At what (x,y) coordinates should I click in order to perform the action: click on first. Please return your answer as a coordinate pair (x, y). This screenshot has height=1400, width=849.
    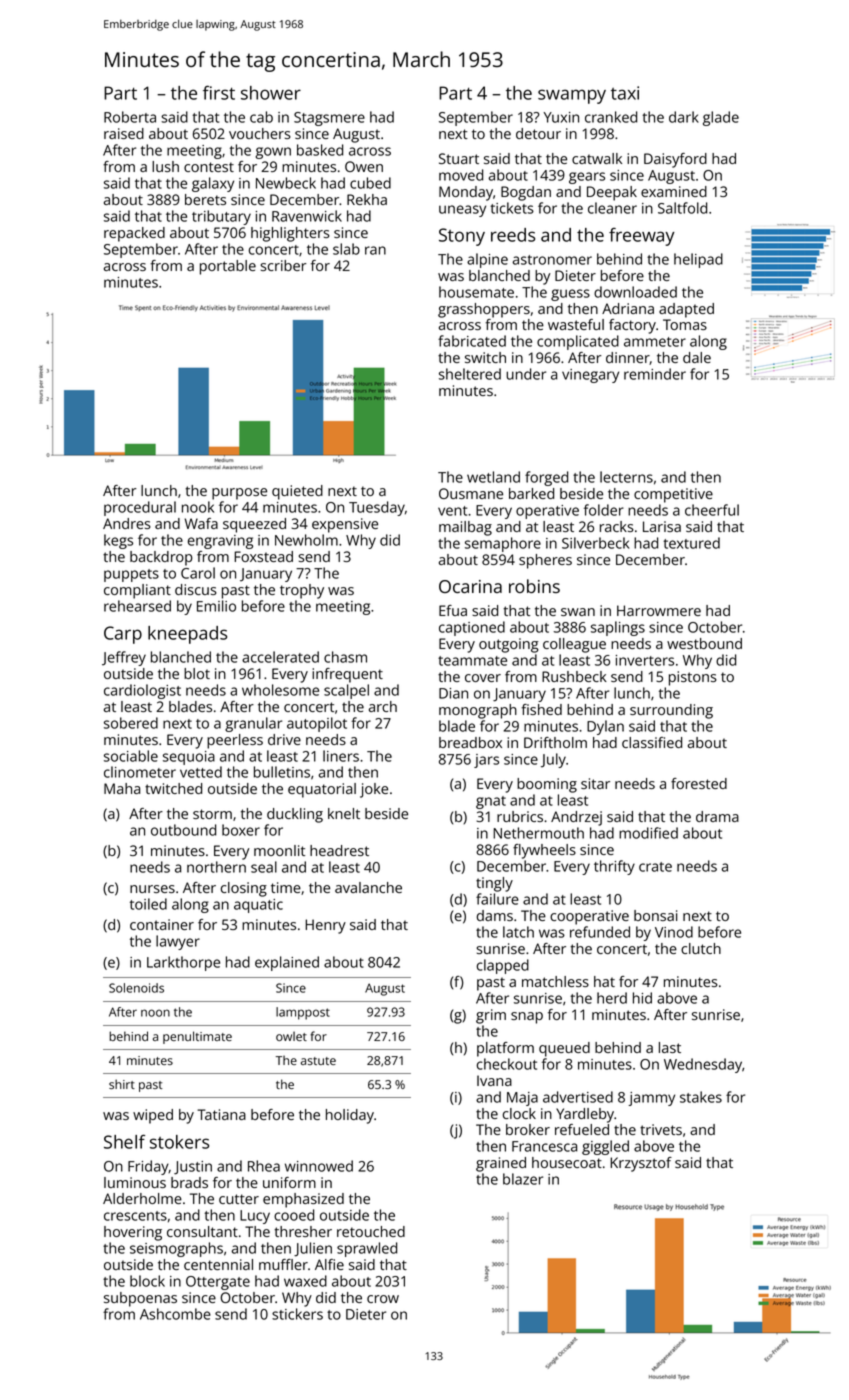
    Looking at the image, I should click on (219, 92).
